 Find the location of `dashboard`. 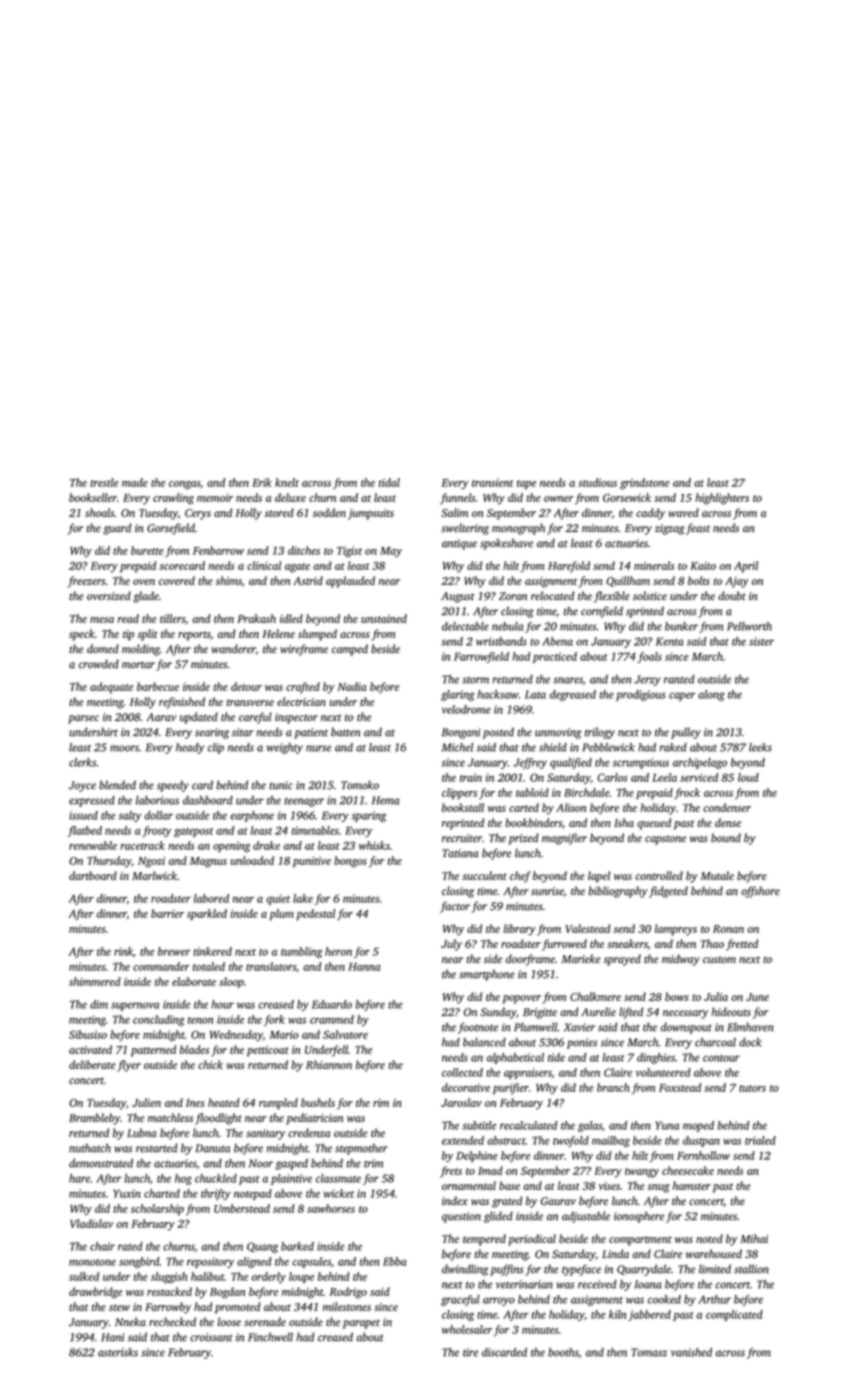

dashboard is located at coordinates (208, 800).
